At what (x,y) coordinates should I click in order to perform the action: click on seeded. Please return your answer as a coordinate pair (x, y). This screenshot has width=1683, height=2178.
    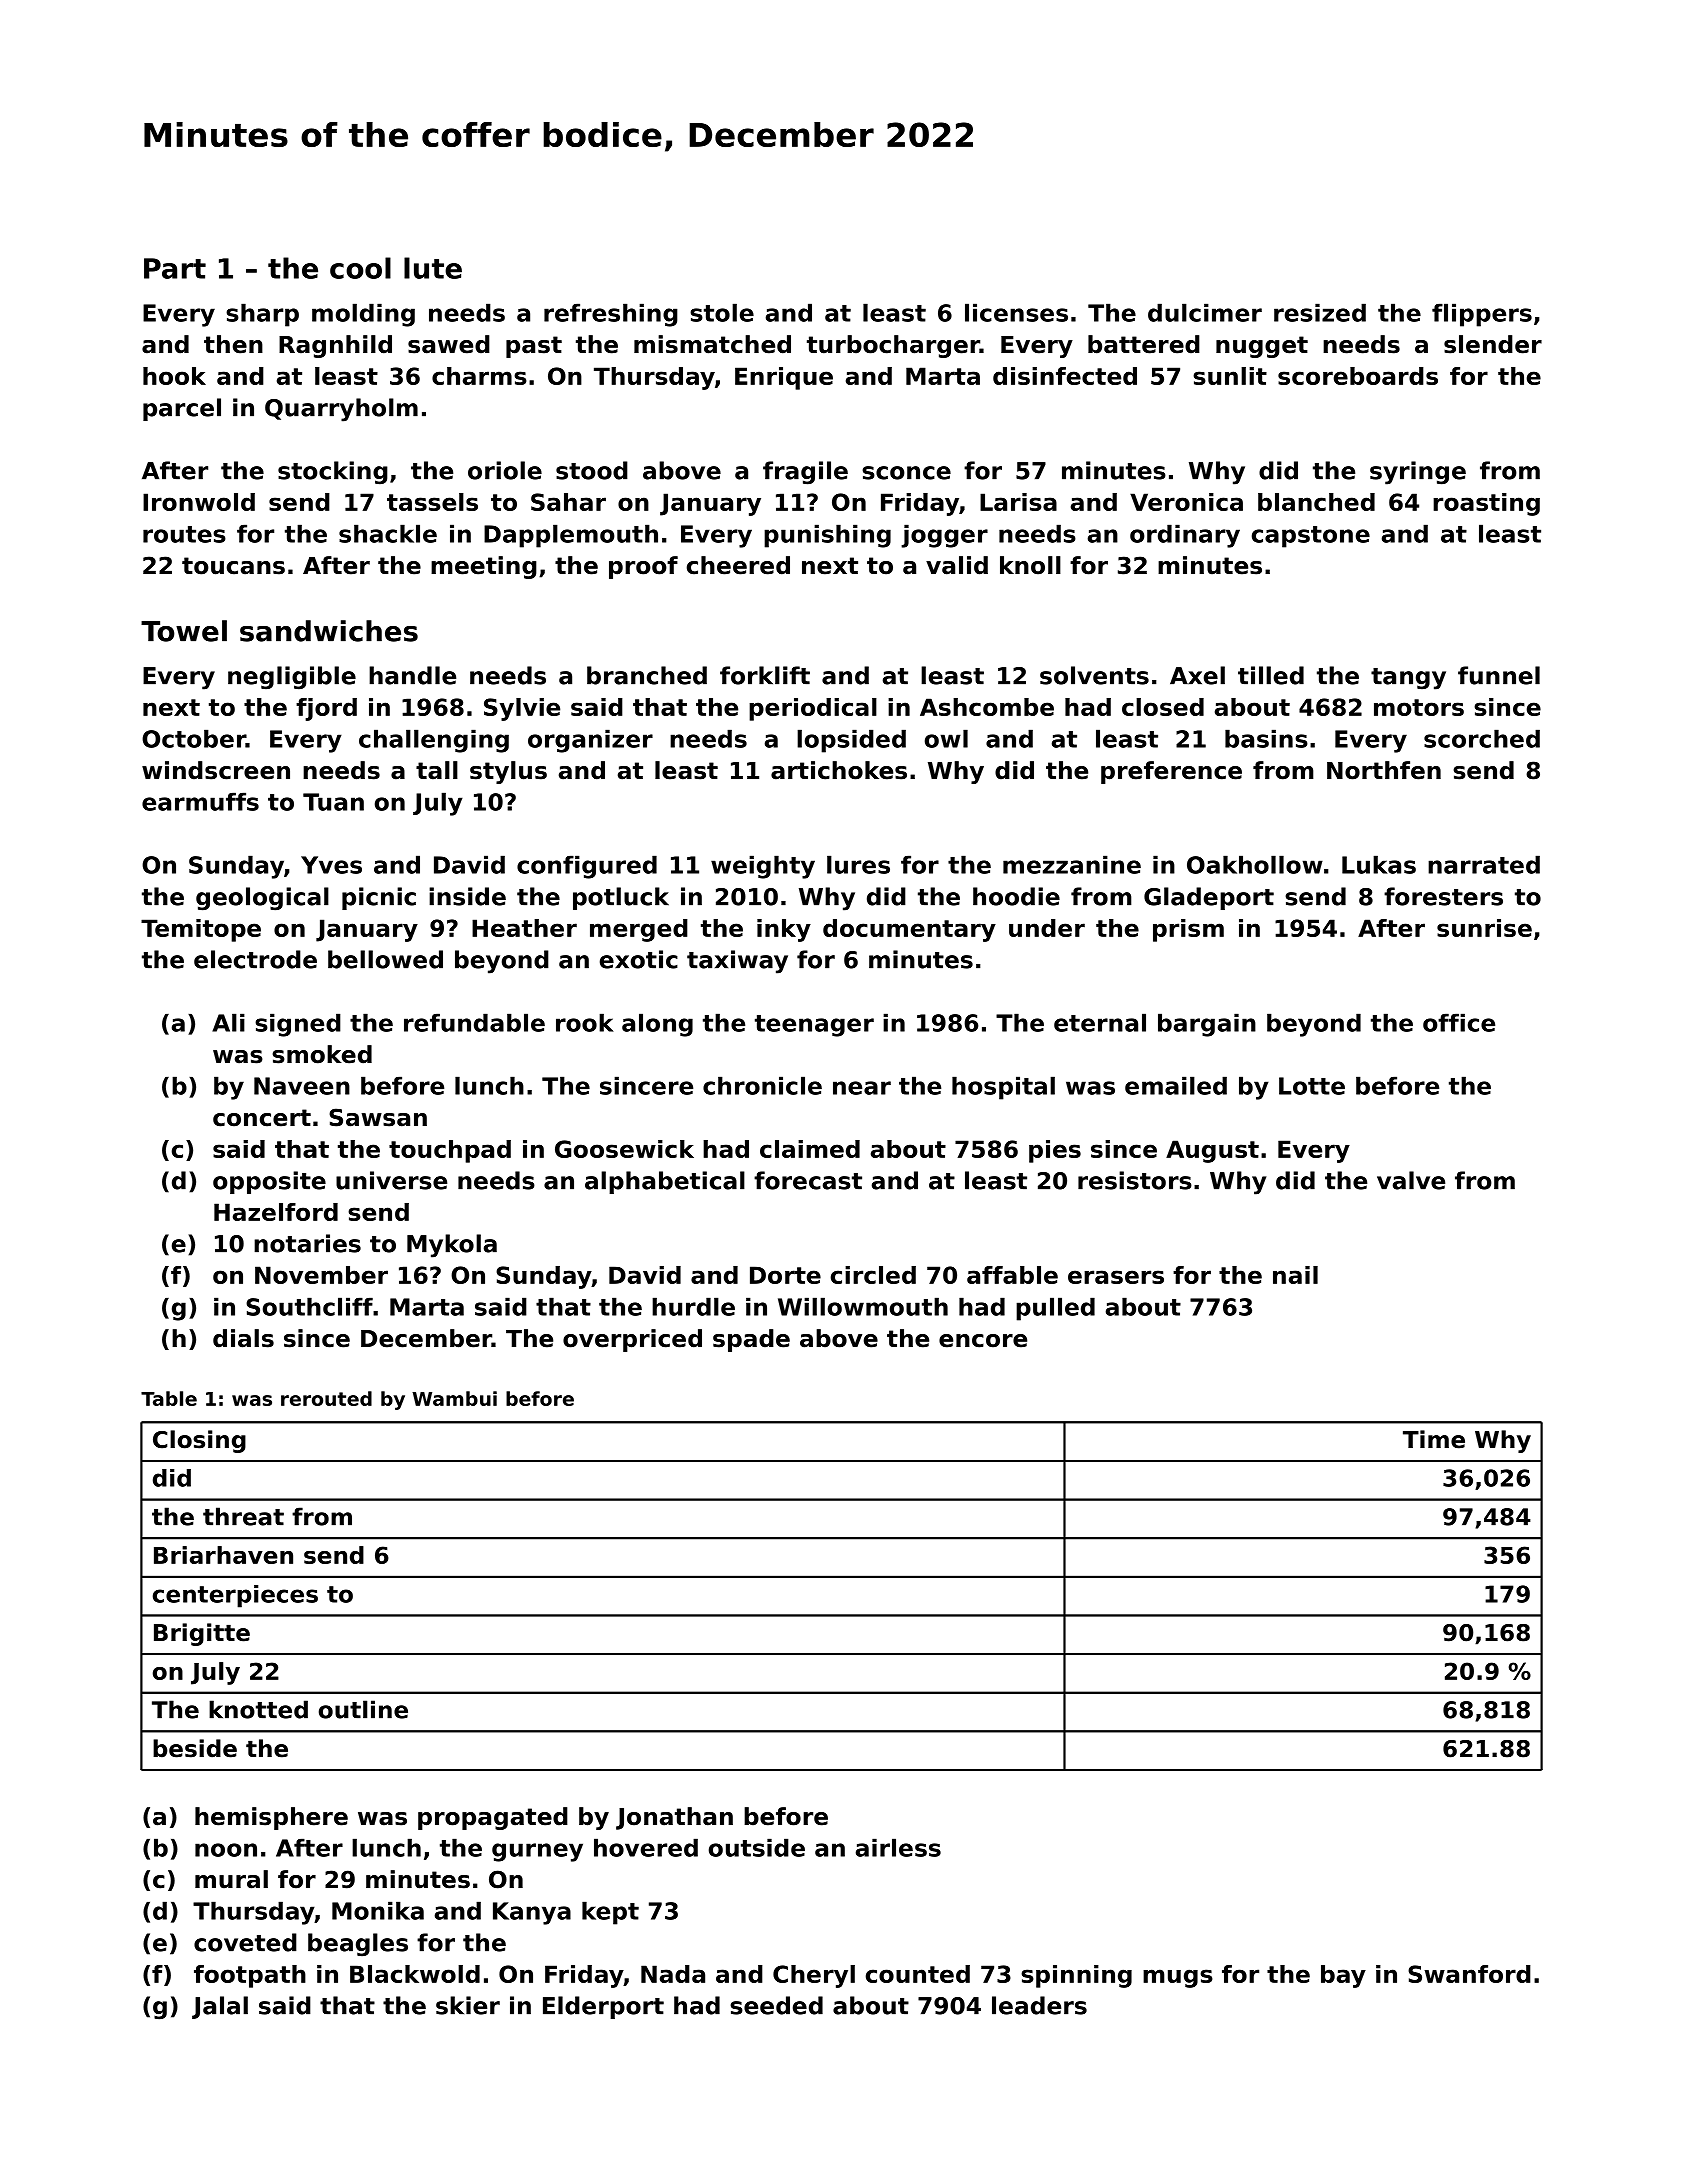
    Looking at the image, I should click on (776, 2005).
